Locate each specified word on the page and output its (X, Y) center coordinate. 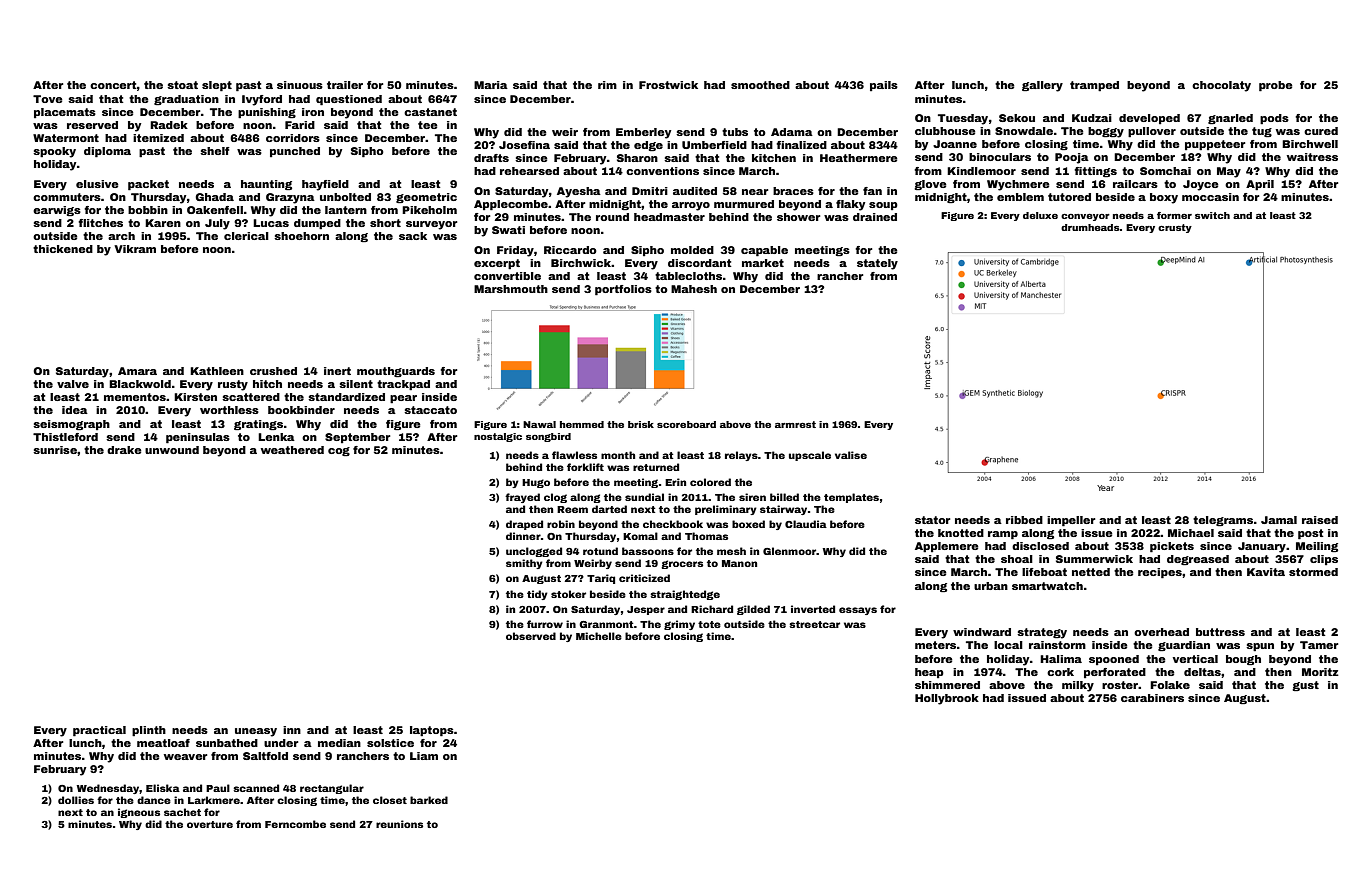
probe (1276, 86)
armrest (795, 424)
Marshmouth (511, 289)
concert (113, 85)
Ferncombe (295, 824)
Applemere (947, 547)
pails (884, 86)
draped (524, 525)
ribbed (1024, 520)
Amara (137, 371)
